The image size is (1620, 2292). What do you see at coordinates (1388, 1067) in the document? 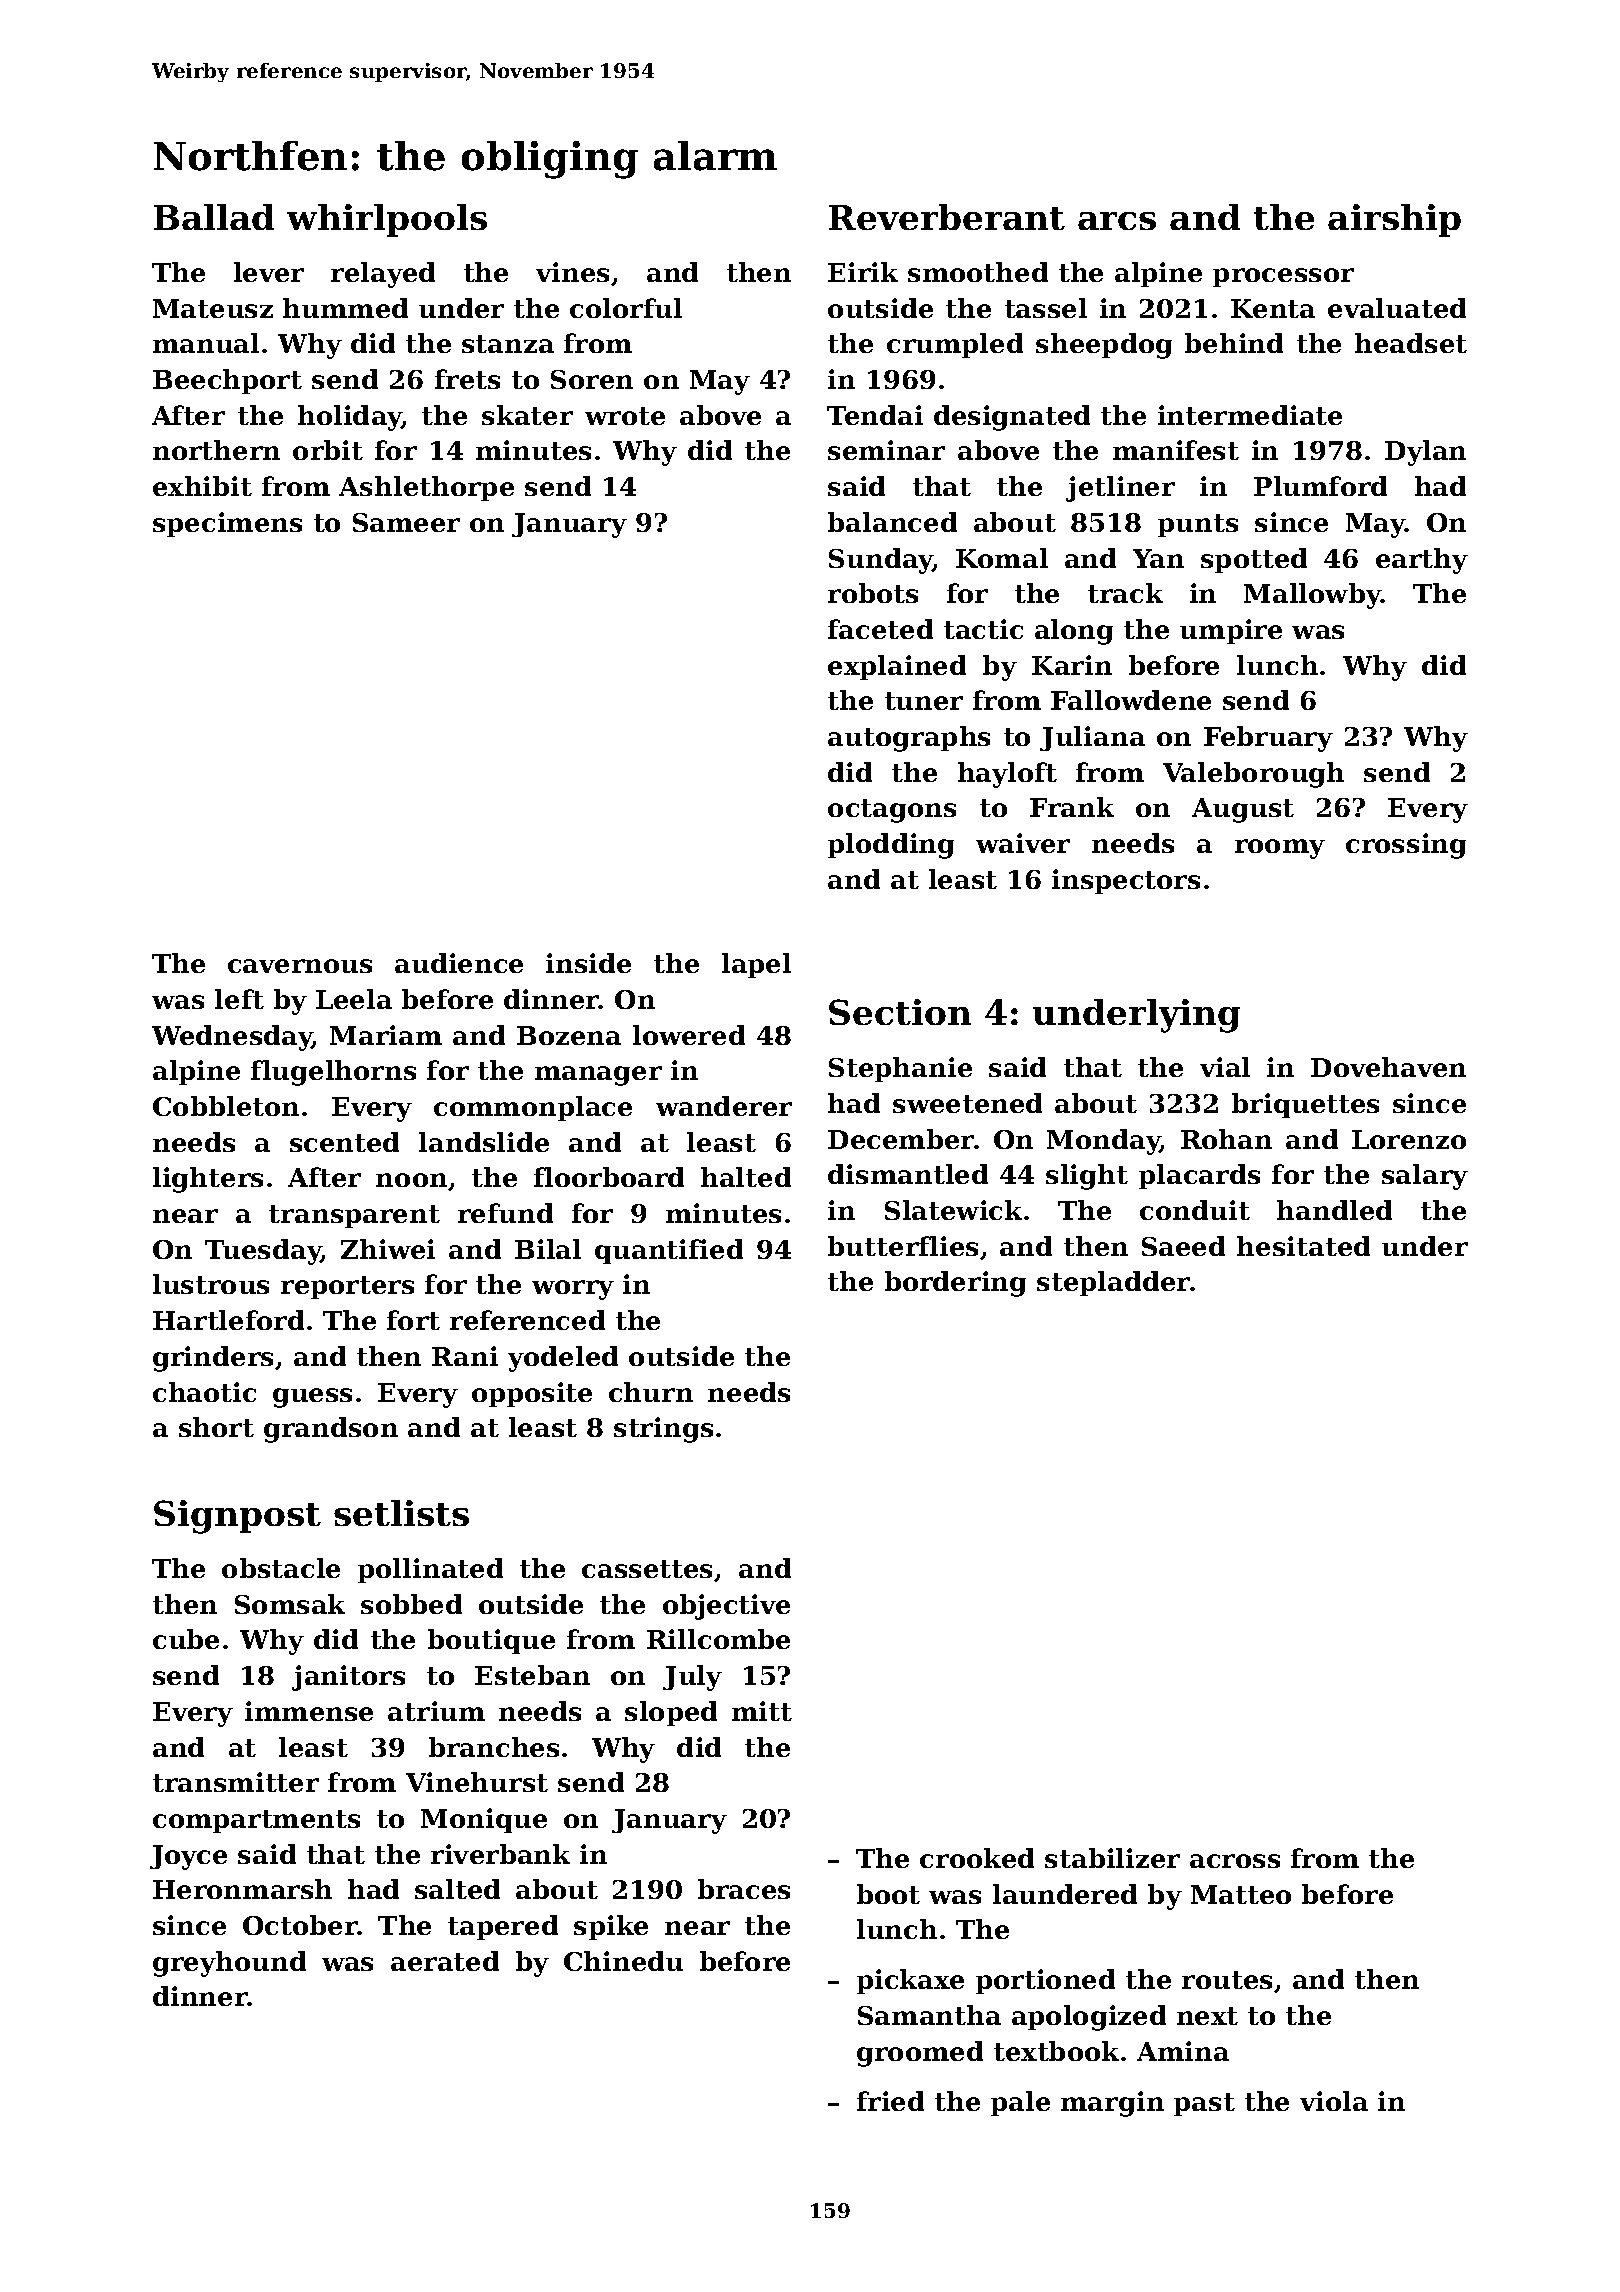
I see `Dovehaven` at bounding box center [1388, 1067].
